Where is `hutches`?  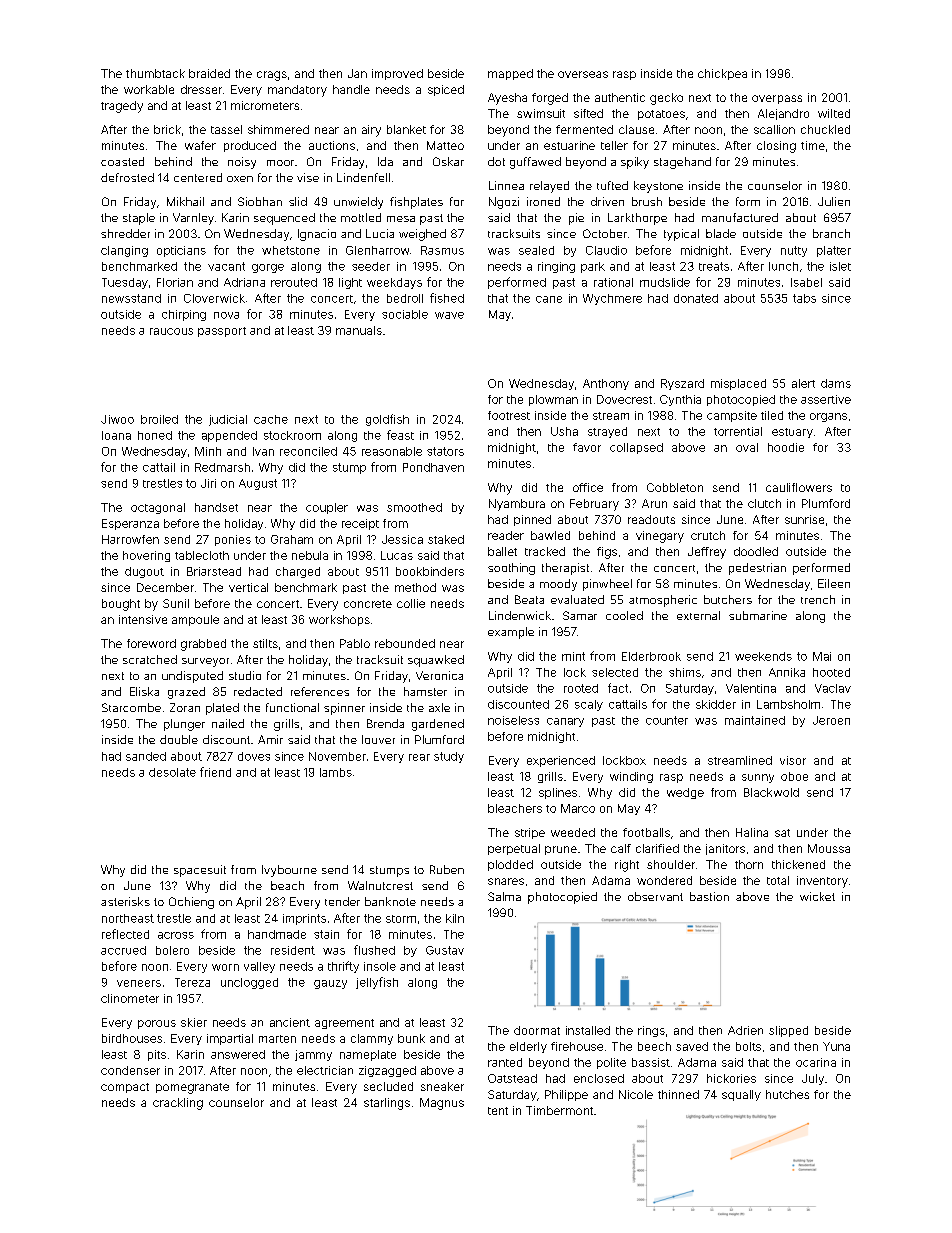
hutches is located at coordinates (787, 1094).
